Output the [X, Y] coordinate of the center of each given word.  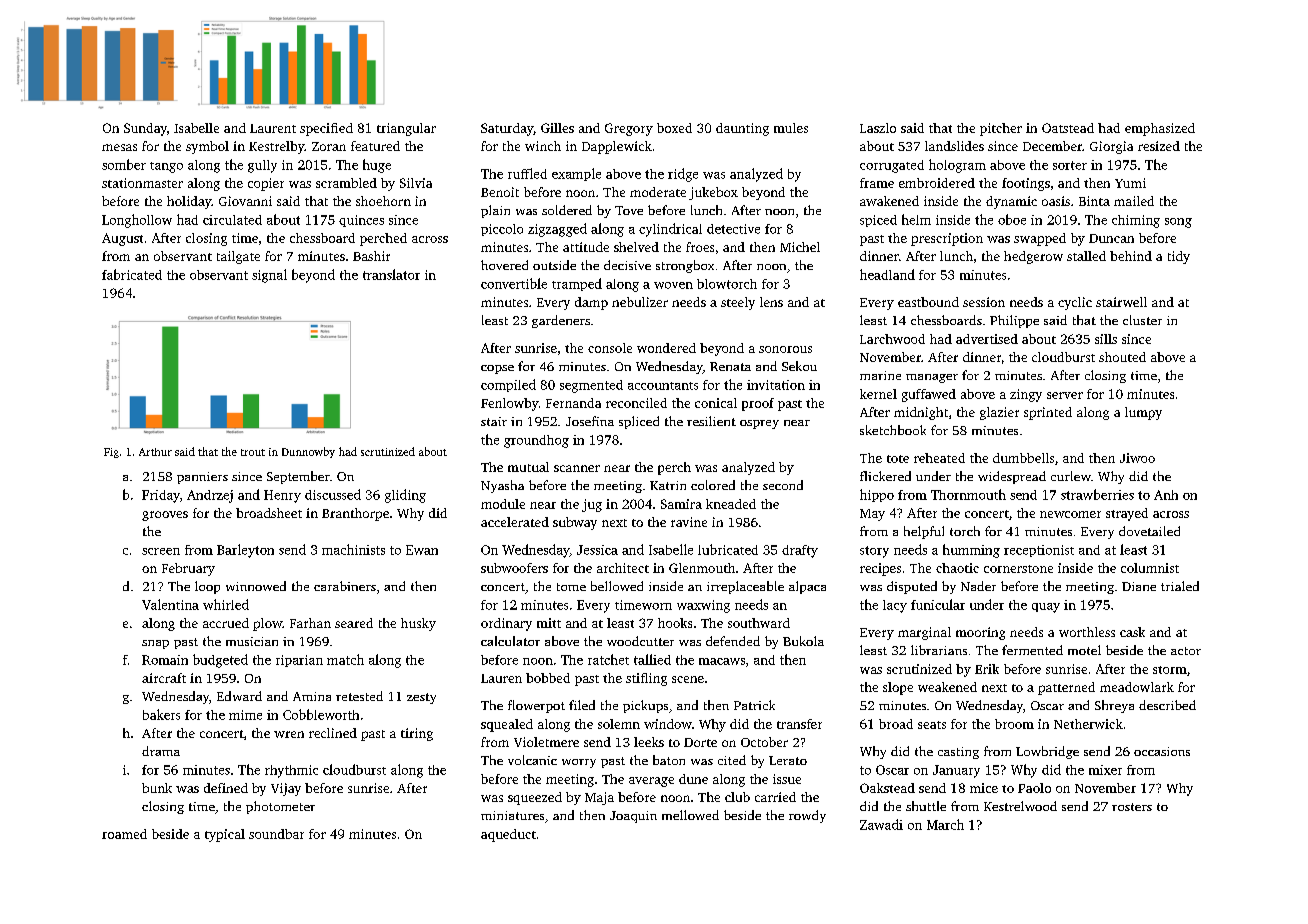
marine [880, 375]
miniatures [512, 815]
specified [326, 129]
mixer [1105, 770]
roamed [124, 834]
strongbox [685, 266]
